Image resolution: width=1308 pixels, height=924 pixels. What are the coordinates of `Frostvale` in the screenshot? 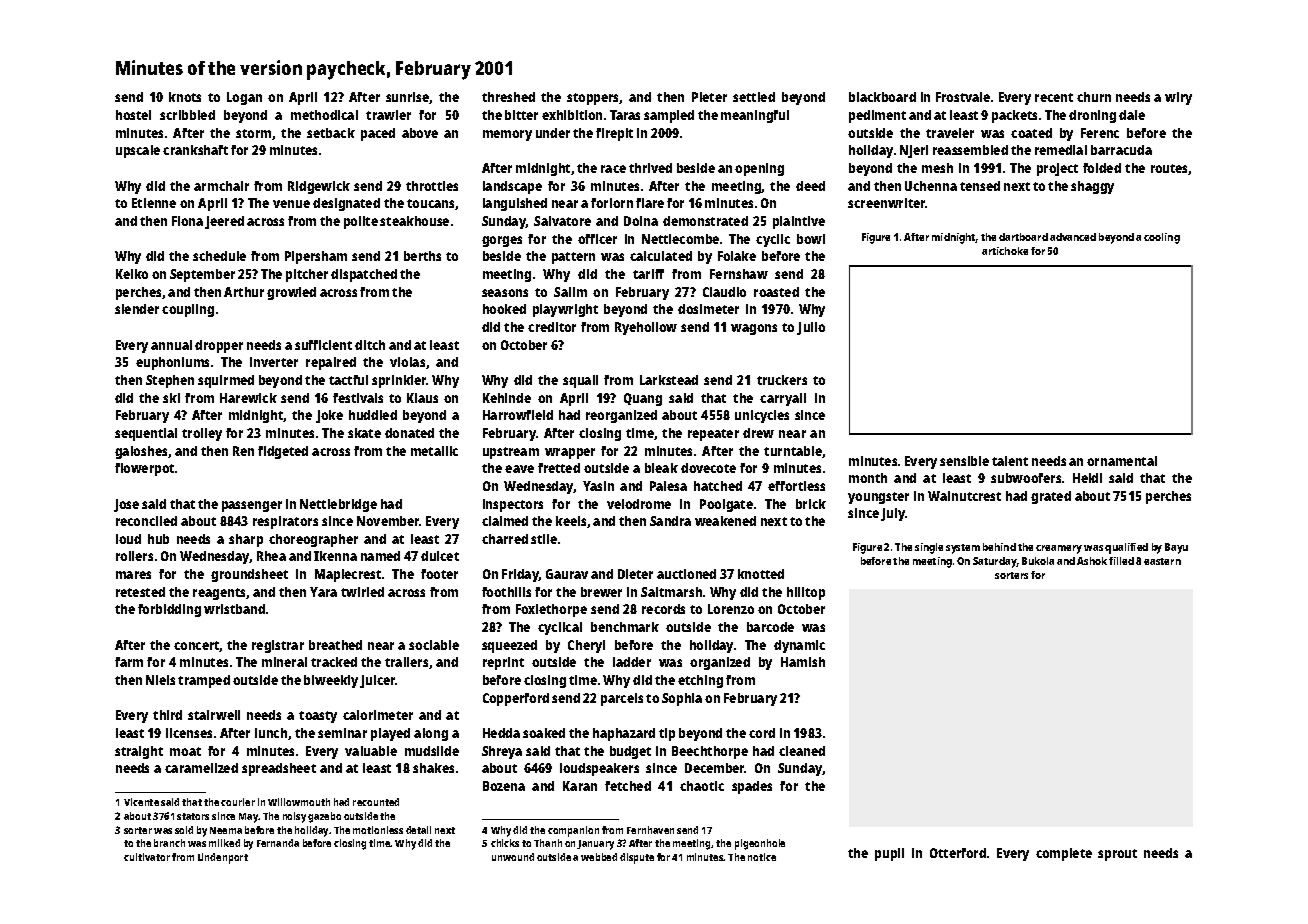 It's located at (963, 97).
